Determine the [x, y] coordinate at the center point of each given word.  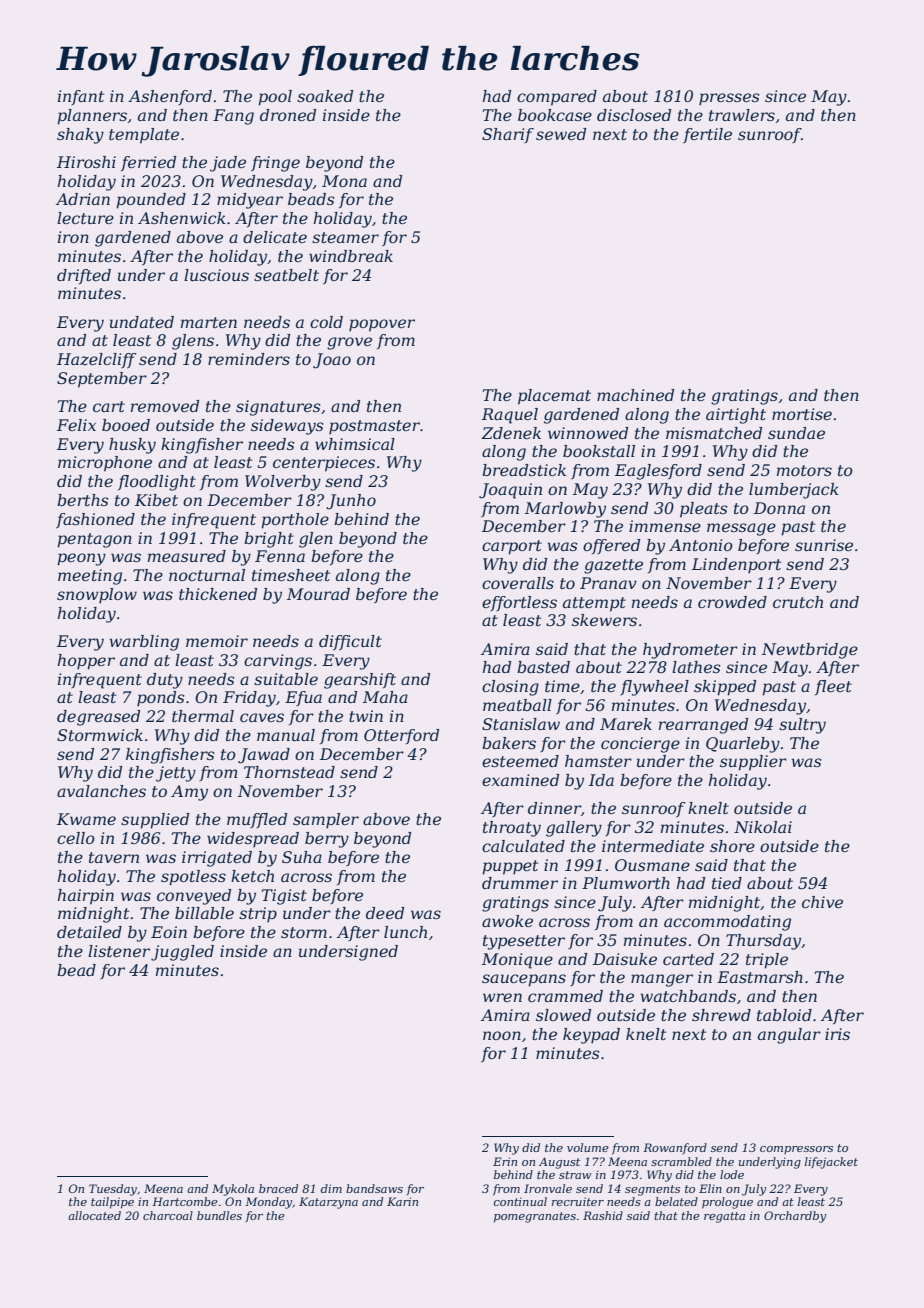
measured [187, 556]
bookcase [555, 115]
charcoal [168, 1215]
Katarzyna [328, 1203]
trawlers [742, 115]
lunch [405, 932]
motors [804, 470]
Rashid [603, 1215]
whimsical [355, 444]
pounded [151, 201]
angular [789, 1036]
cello [76, 838]
